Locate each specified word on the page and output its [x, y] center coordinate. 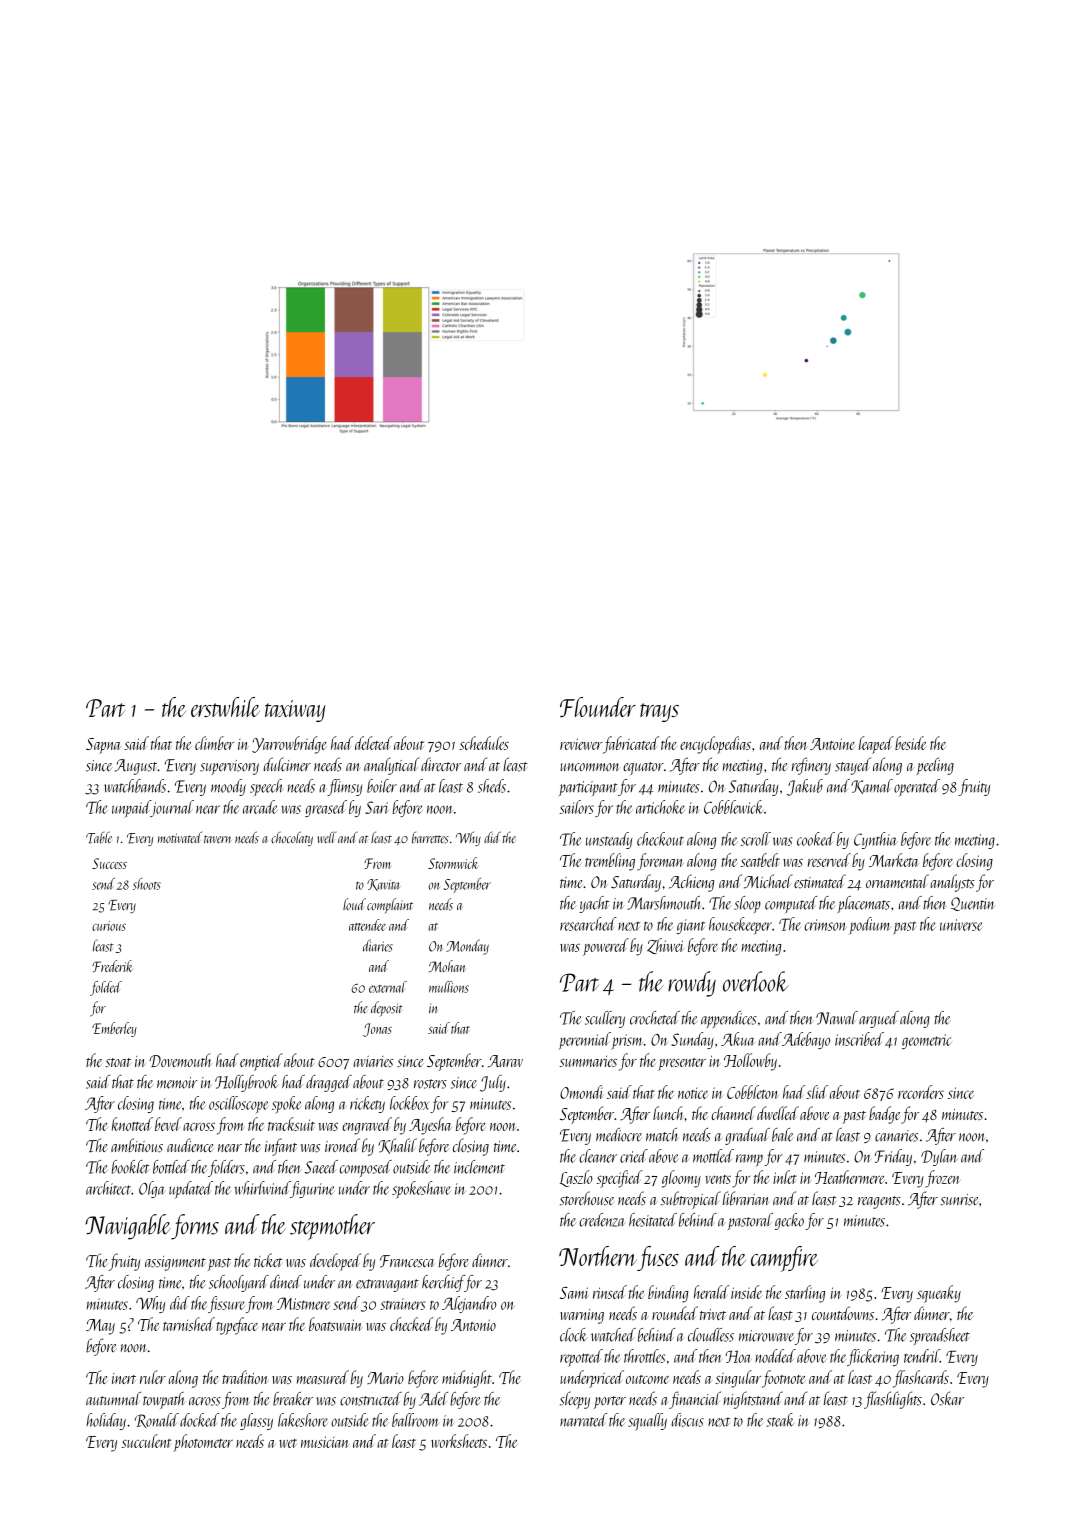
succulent [146, 1441]
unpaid [131, 808]
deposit [387, 1009]
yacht [594, 904]
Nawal [837, 1018]
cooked [816, 839]
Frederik [112, 966]
